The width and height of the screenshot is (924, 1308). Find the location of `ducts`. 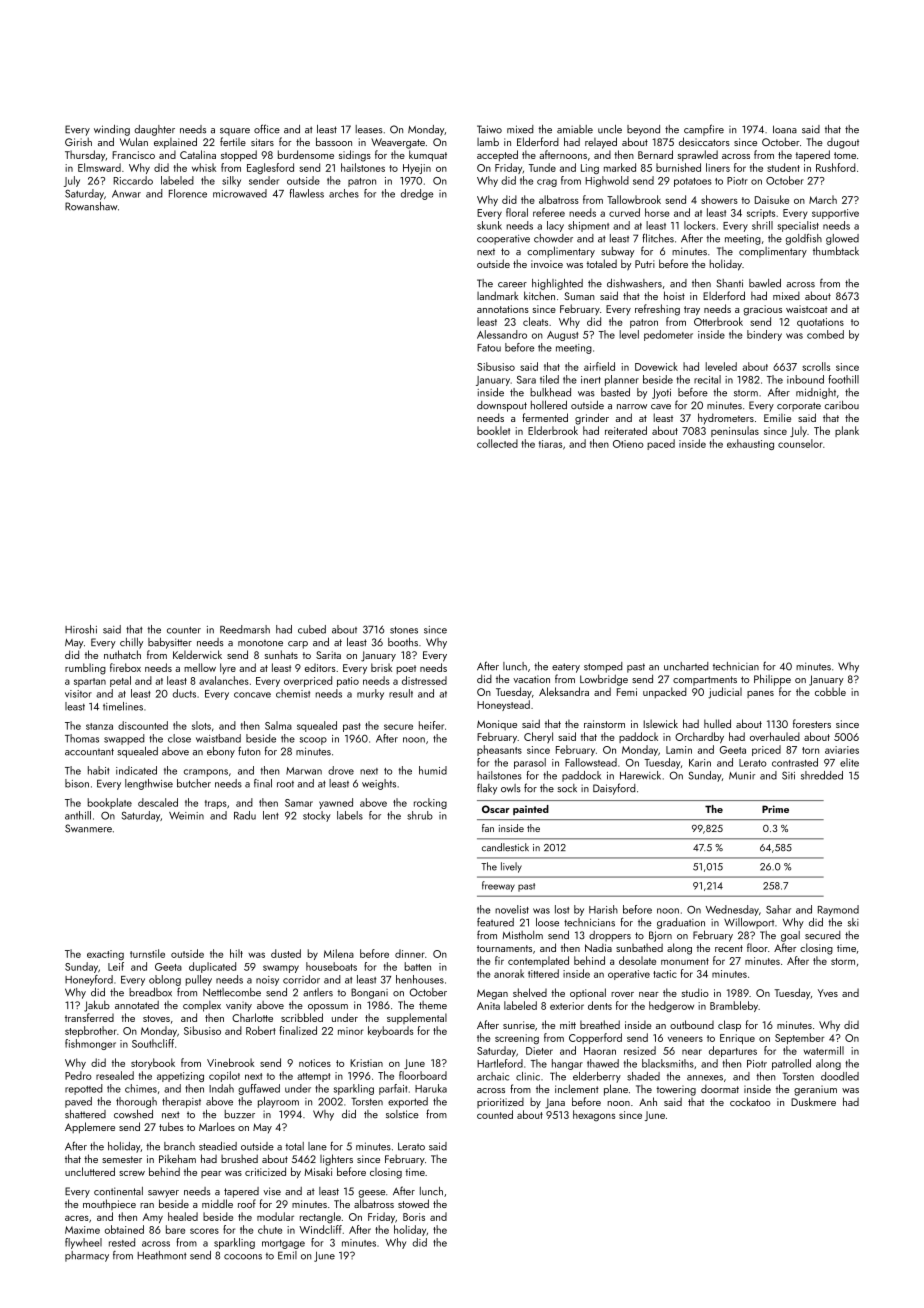

ducts is located at coordinates (184, 693).
